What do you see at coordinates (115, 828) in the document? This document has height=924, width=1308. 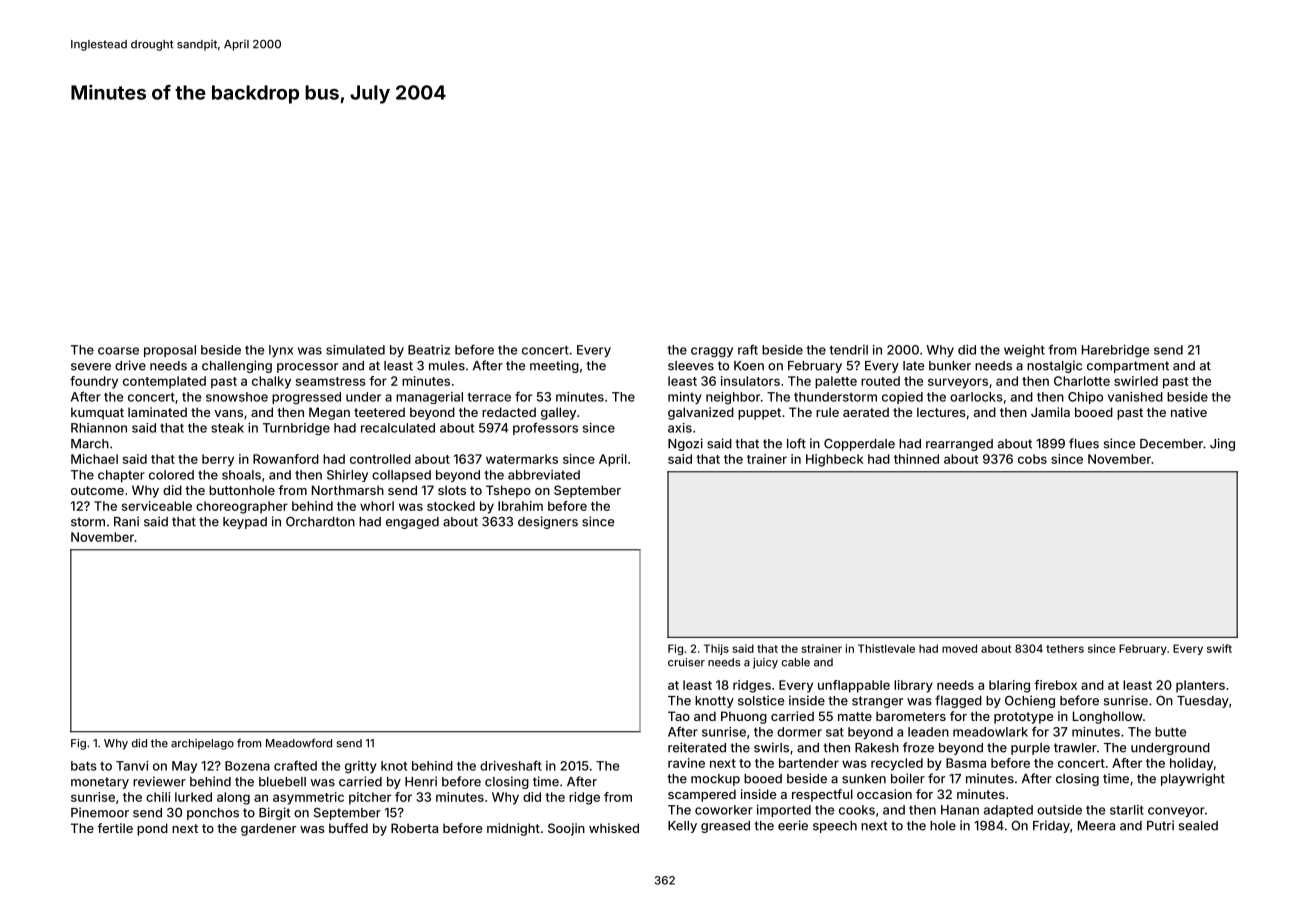 I see `fertile` at bounding box center [115, 828].
